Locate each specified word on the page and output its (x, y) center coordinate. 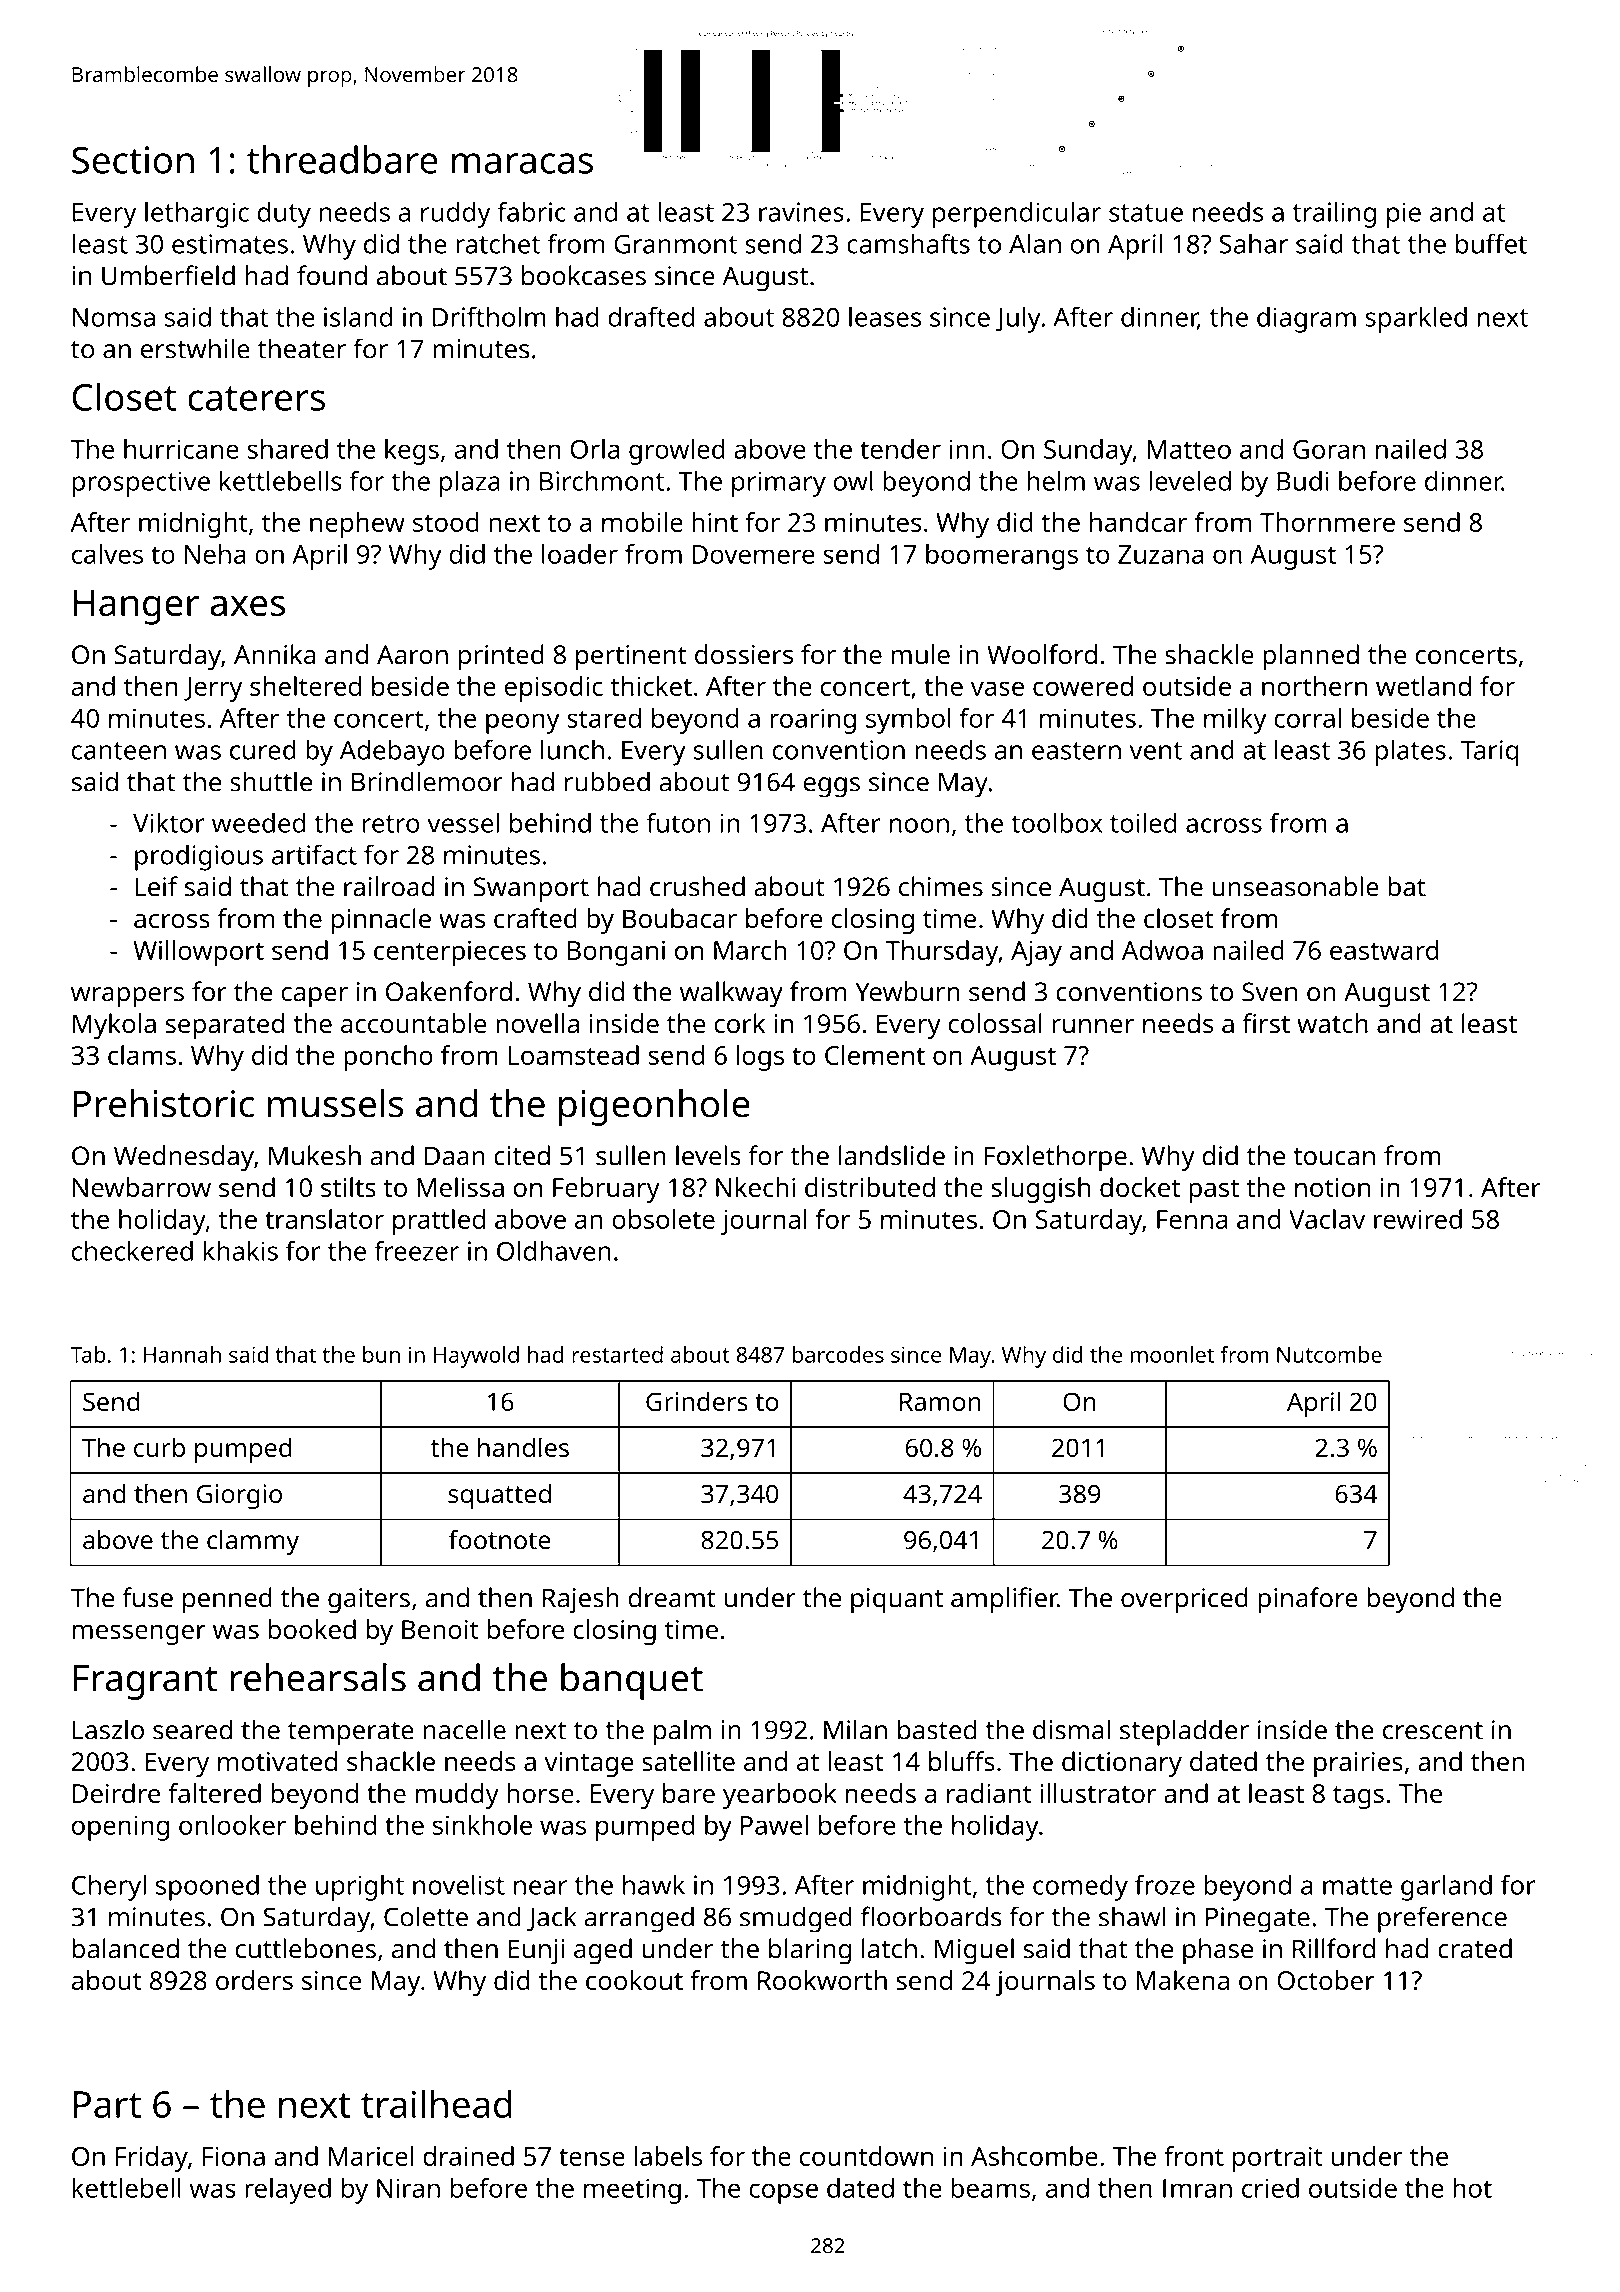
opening (120, 1828)
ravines (801, 212)
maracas (522, 163)
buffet (1491, 243)
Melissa (460, 1187)
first (1266, 1023)
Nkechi (755, 1187)
